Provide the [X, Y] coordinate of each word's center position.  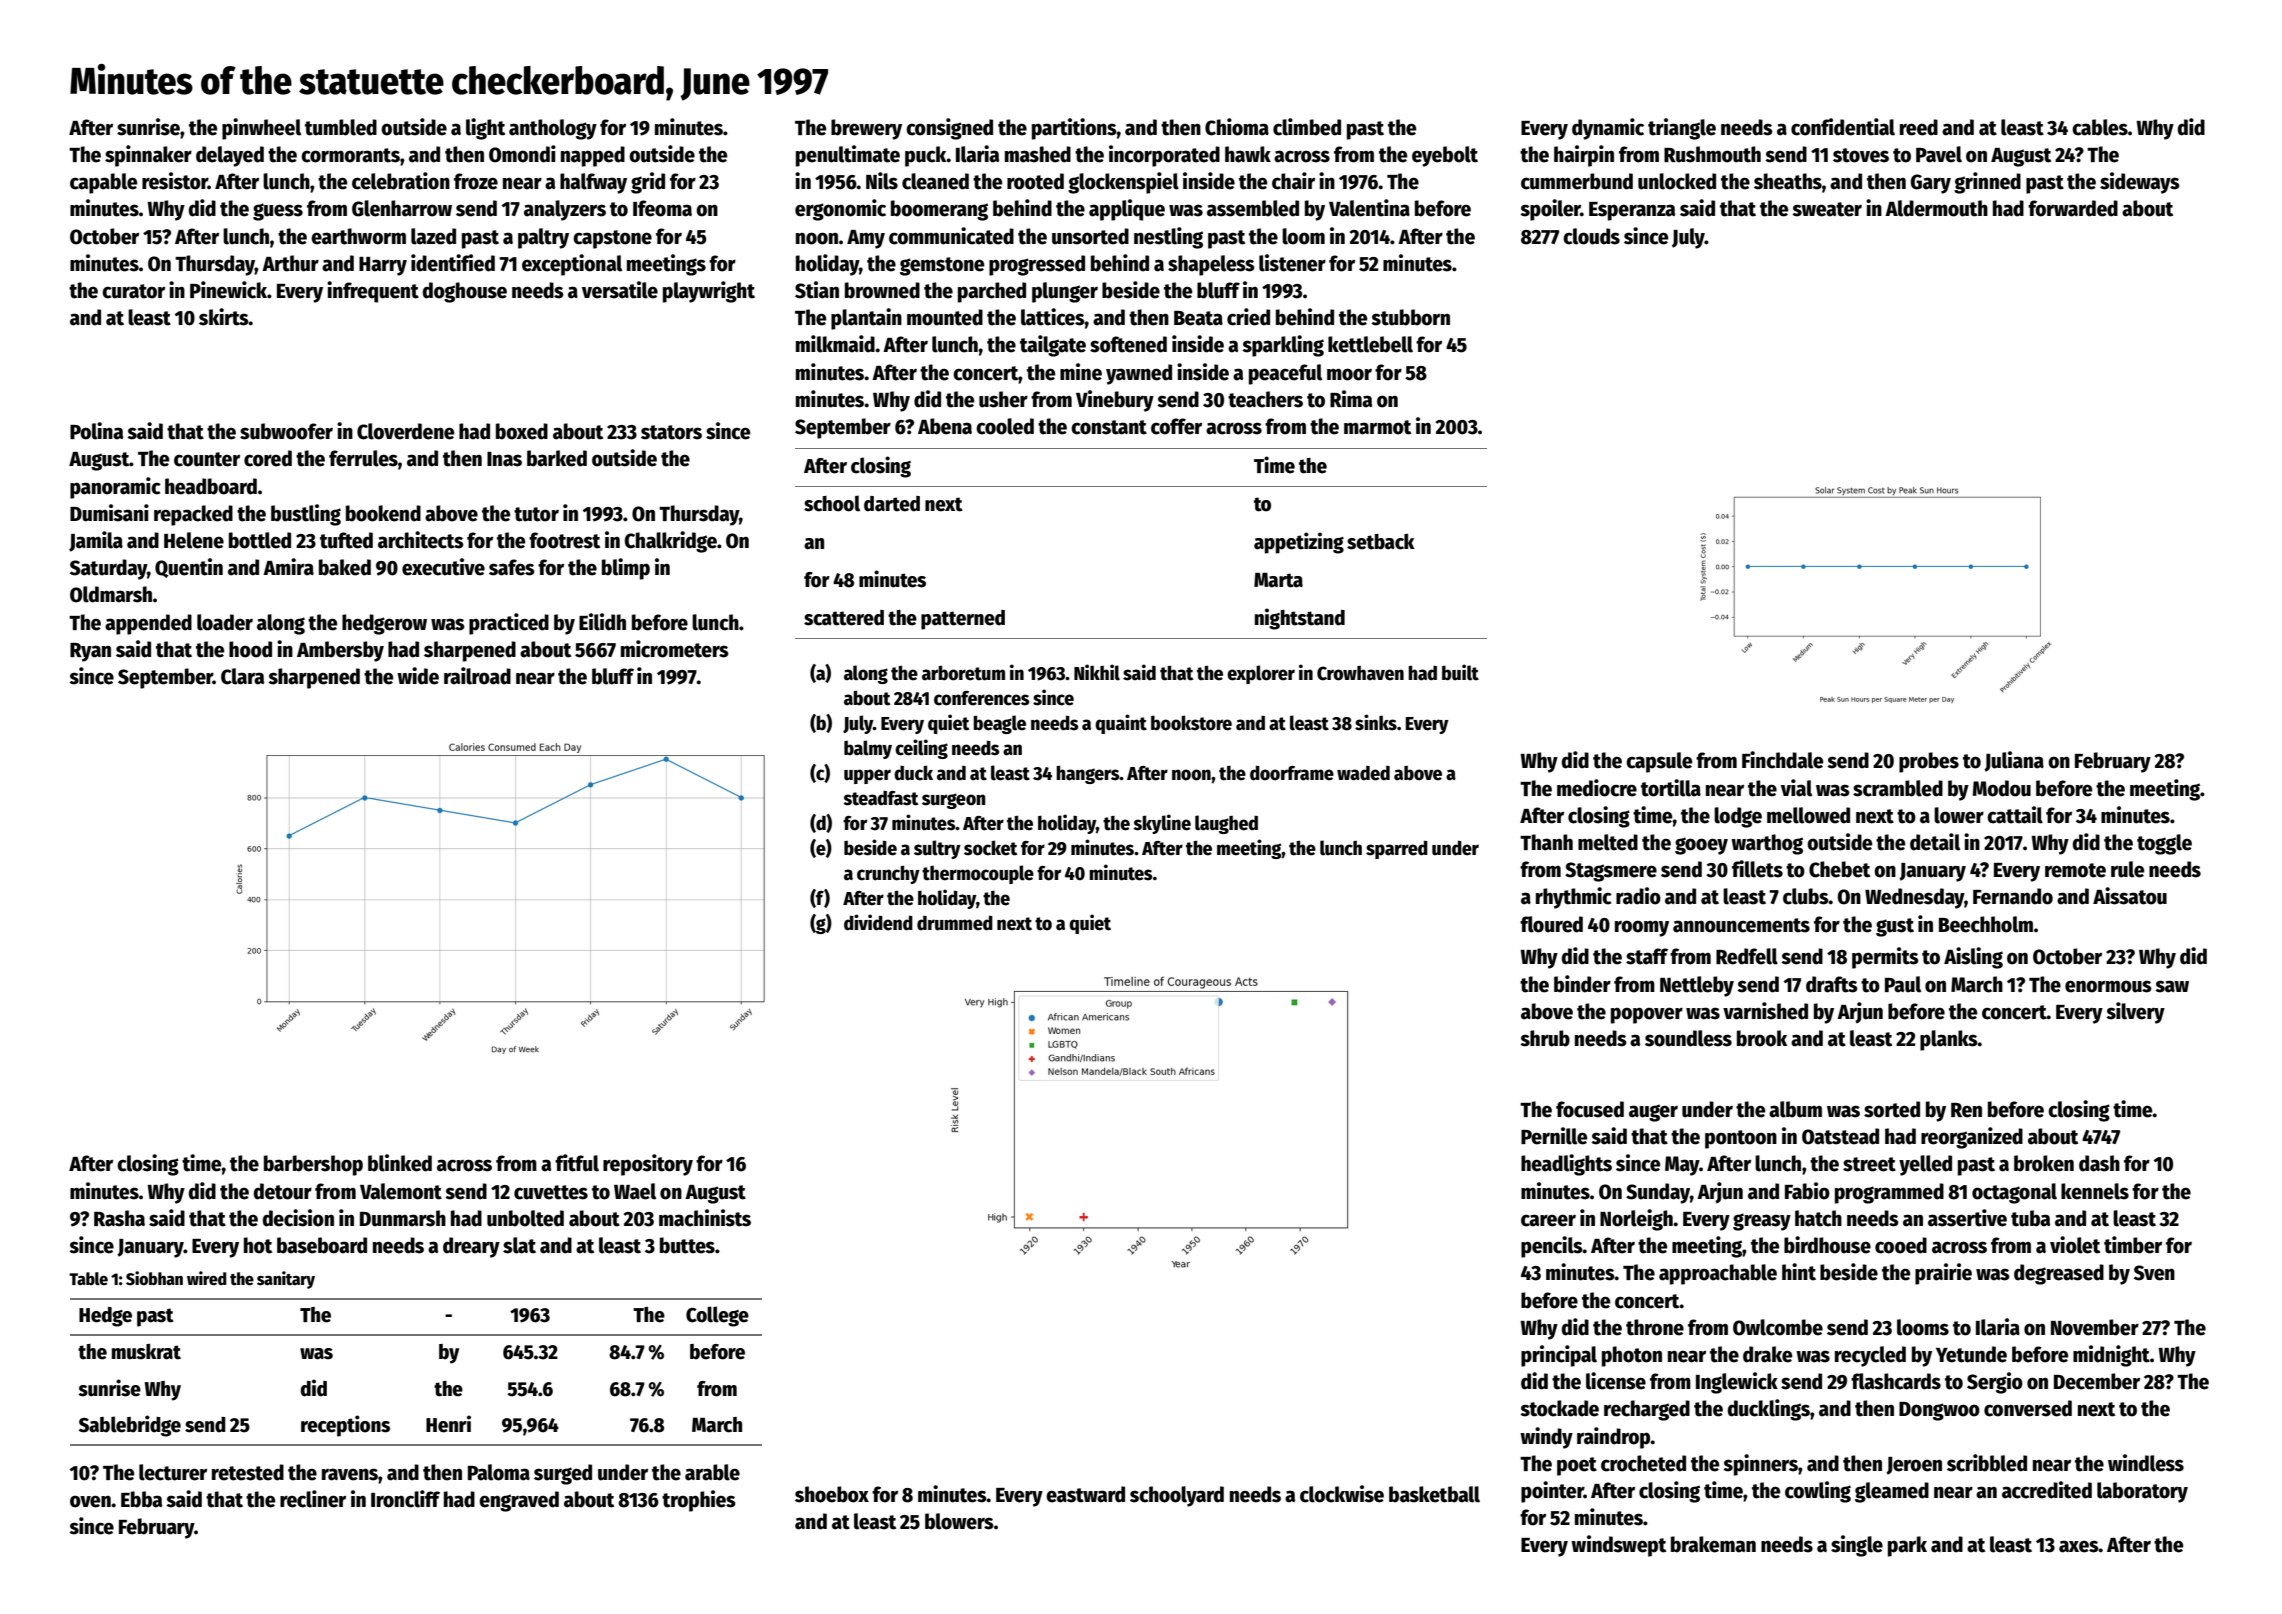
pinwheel [261, 129]
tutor [536, 514]
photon [1632, 1356]
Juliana [2014, 761]
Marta [1278, 580]
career [1548, 1220]
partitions [1074, 129]
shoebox [832, 1494]
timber [2133, 1245]
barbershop [313, 1165]
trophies [699, 1501]
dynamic [1608, 129]
